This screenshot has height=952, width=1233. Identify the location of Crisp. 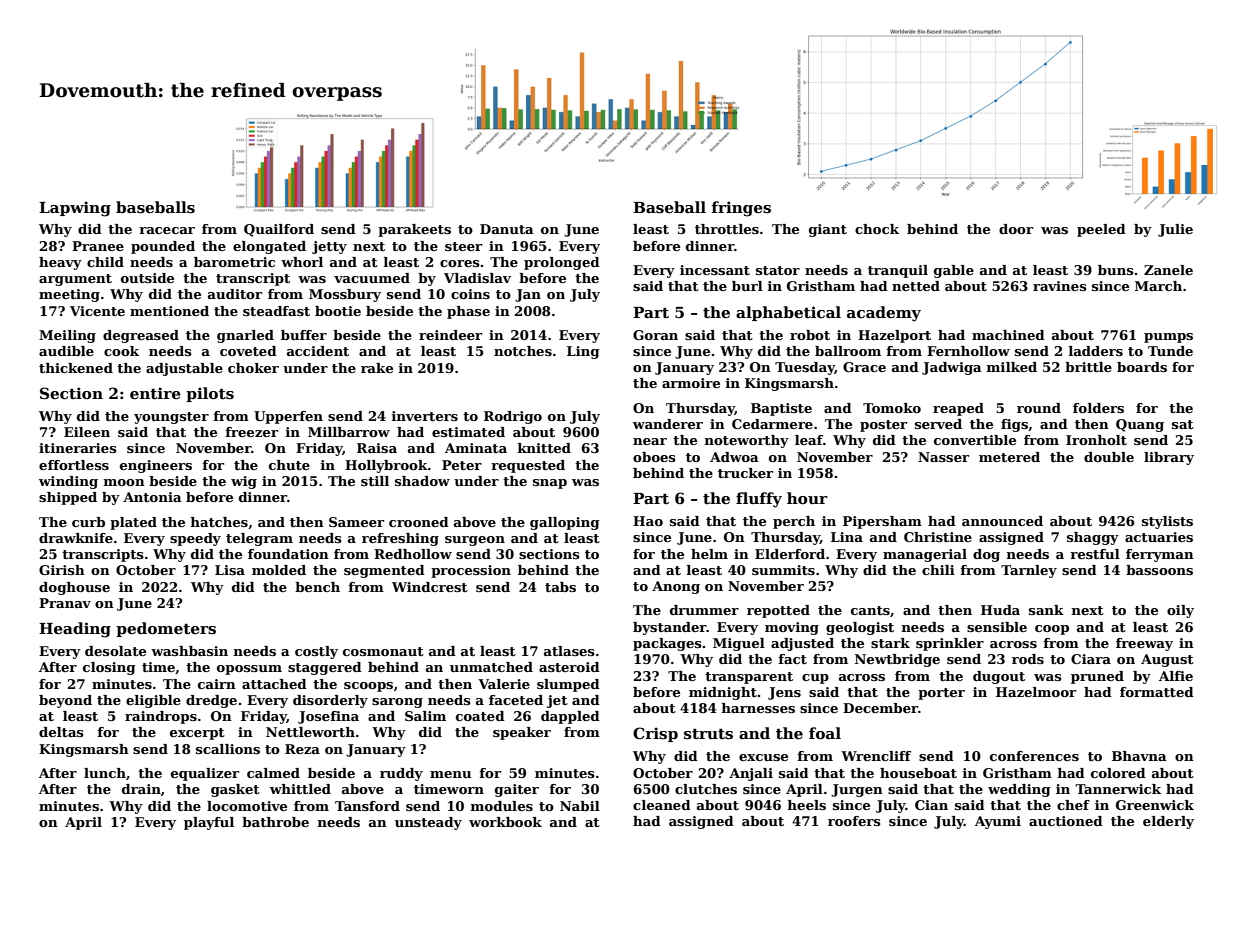
(655, 734).
